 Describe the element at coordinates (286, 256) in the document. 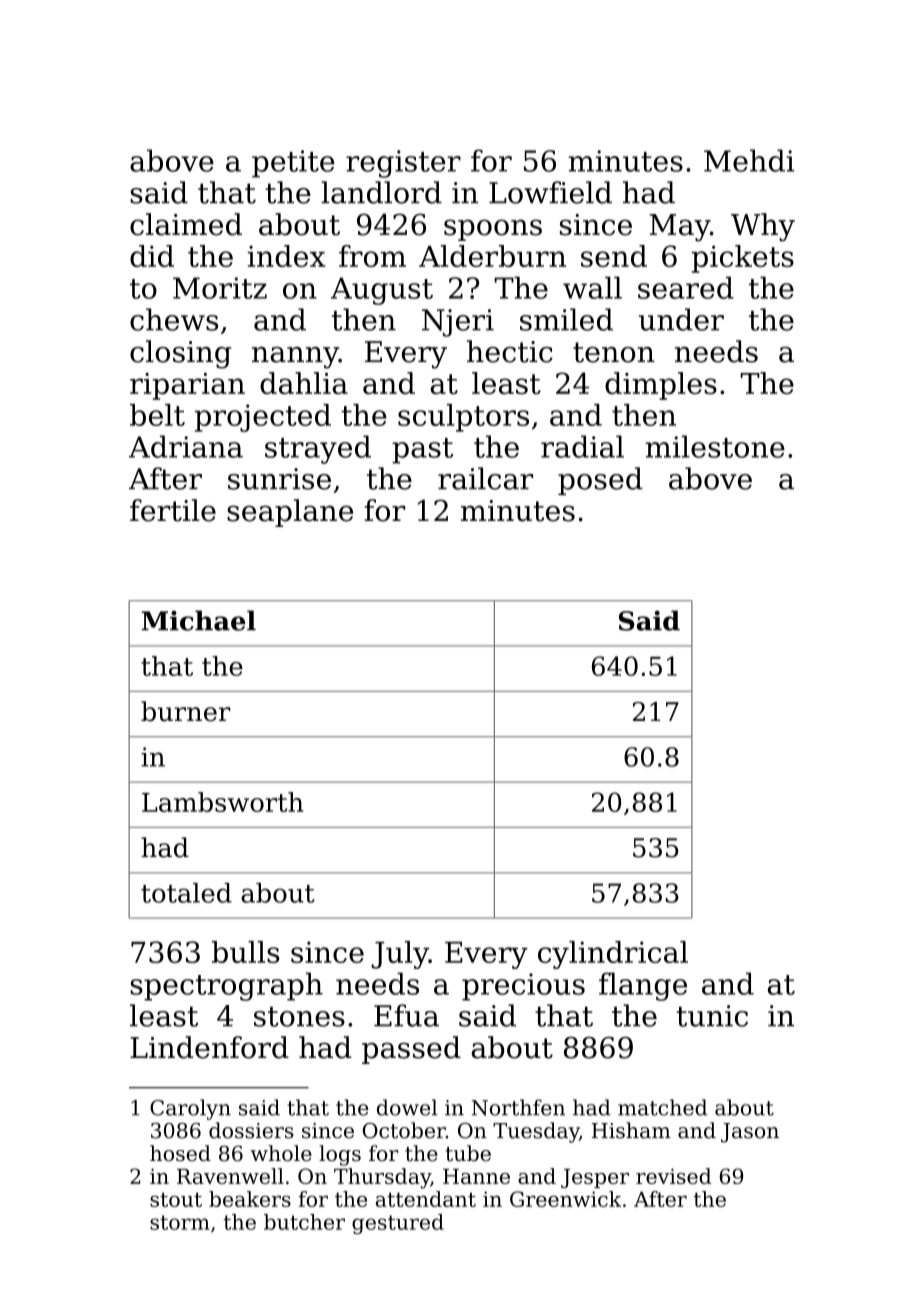

I see `index` at that location.
